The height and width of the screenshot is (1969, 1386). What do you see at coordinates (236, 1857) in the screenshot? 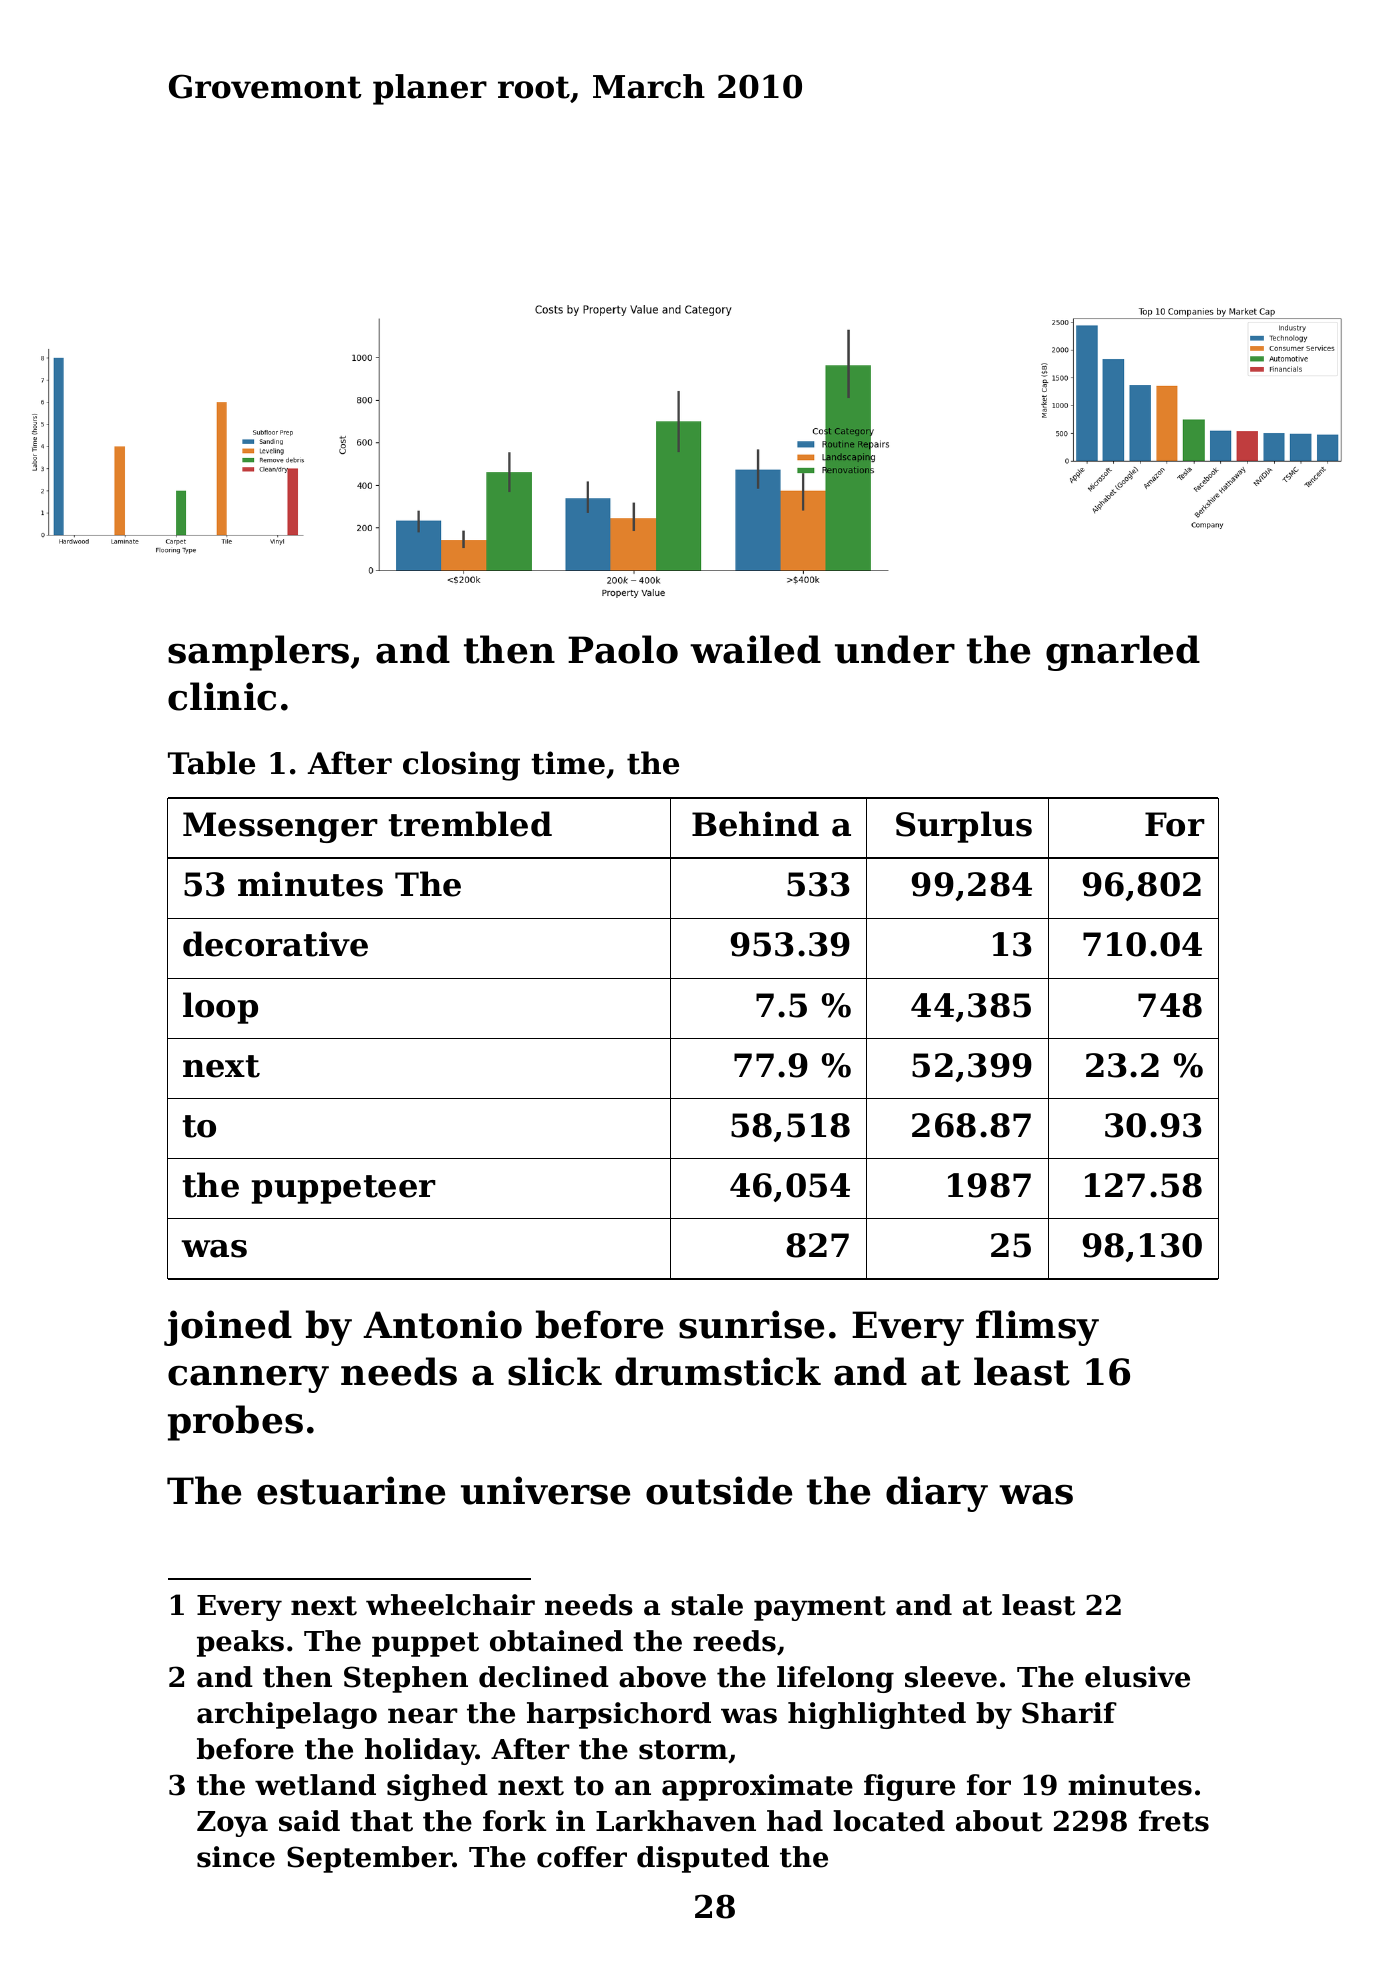
I see `since` at bounding box center [236, 1857].
